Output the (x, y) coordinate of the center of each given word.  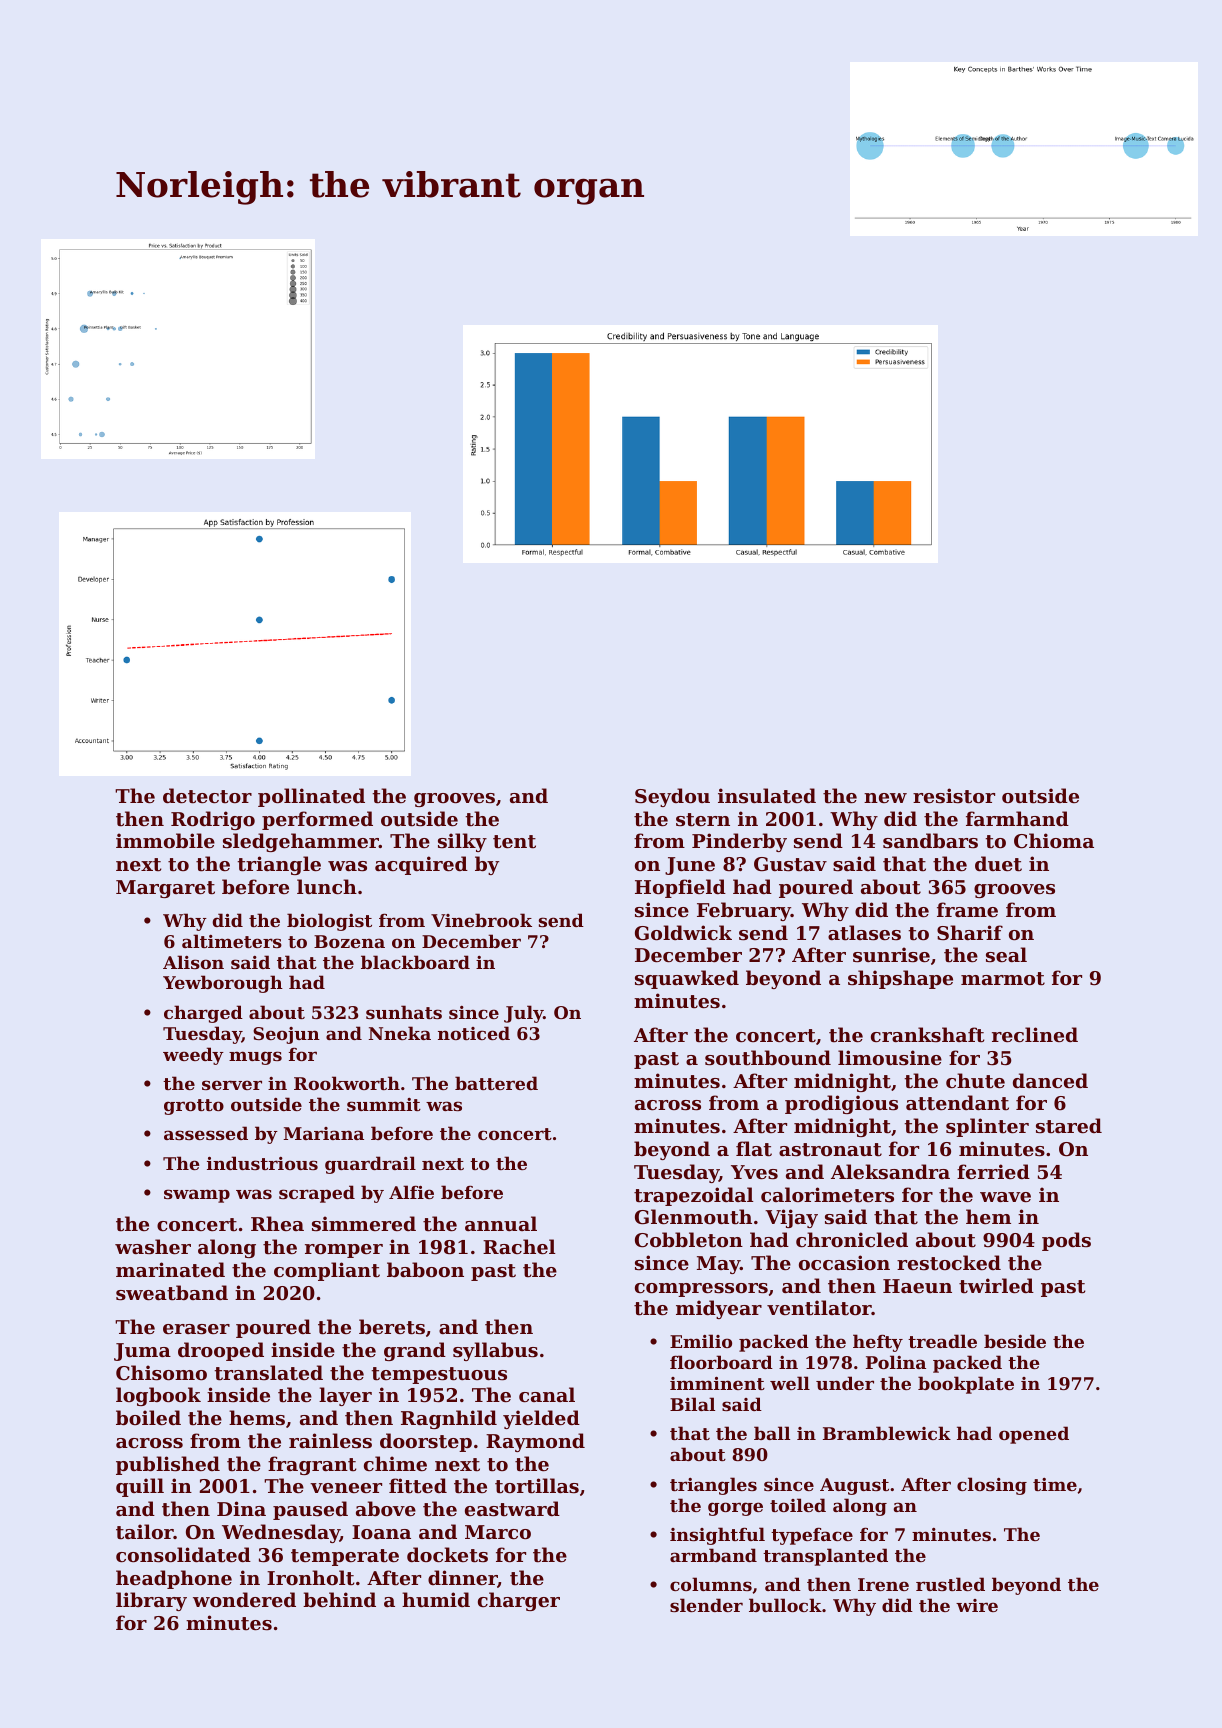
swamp (197, 1196)
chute (975, 1081)
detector (207, 796)
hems (257, 1418)
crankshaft (928, 1035)
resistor (954, 796)
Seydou (672, 797)
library (151, 1601)
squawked (687, 979)
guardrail (370, 1165)
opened (1034, 1435)
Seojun (286, 1035)
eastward (512, 1509)
